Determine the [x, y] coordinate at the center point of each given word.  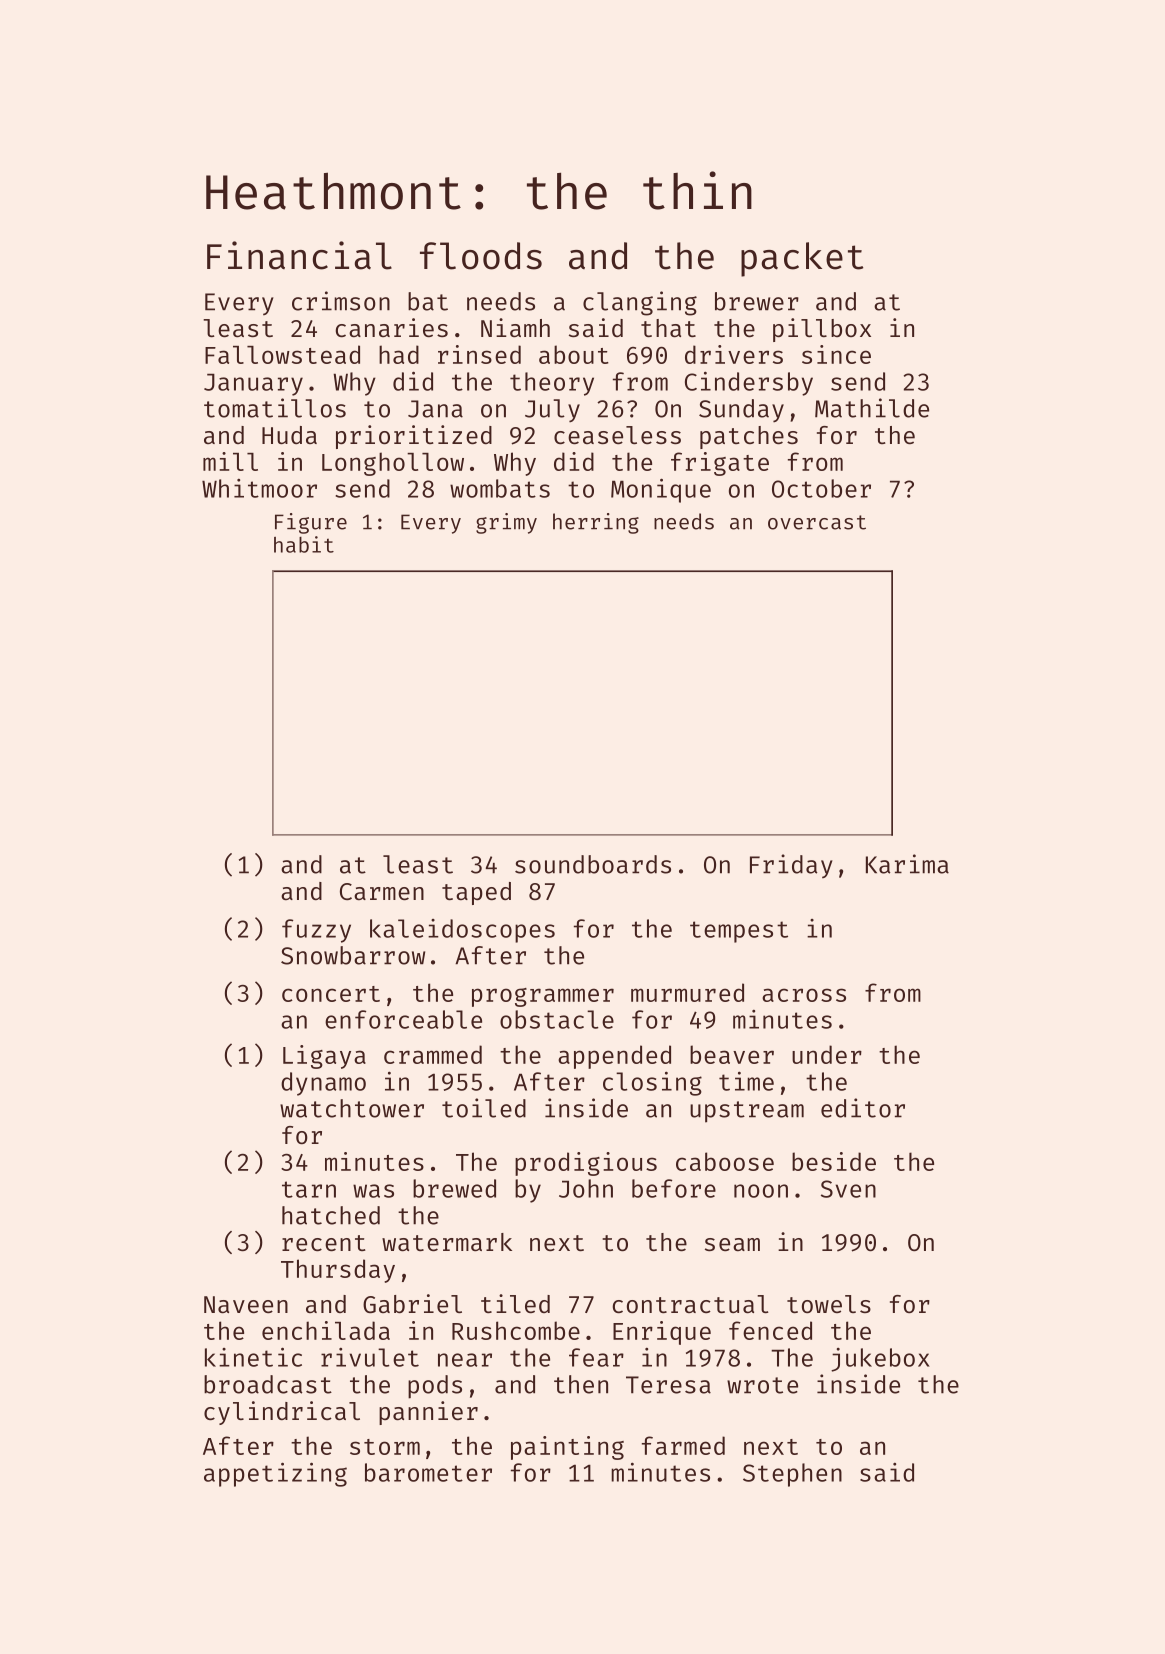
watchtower [352, 1108]
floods [481, 256]
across [804, 995]
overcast [817, 522]
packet [802, 259]
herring [596, 523]
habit [304, 544]
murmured [687, 992]
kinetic [253, 1357]
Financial [299, 255]
